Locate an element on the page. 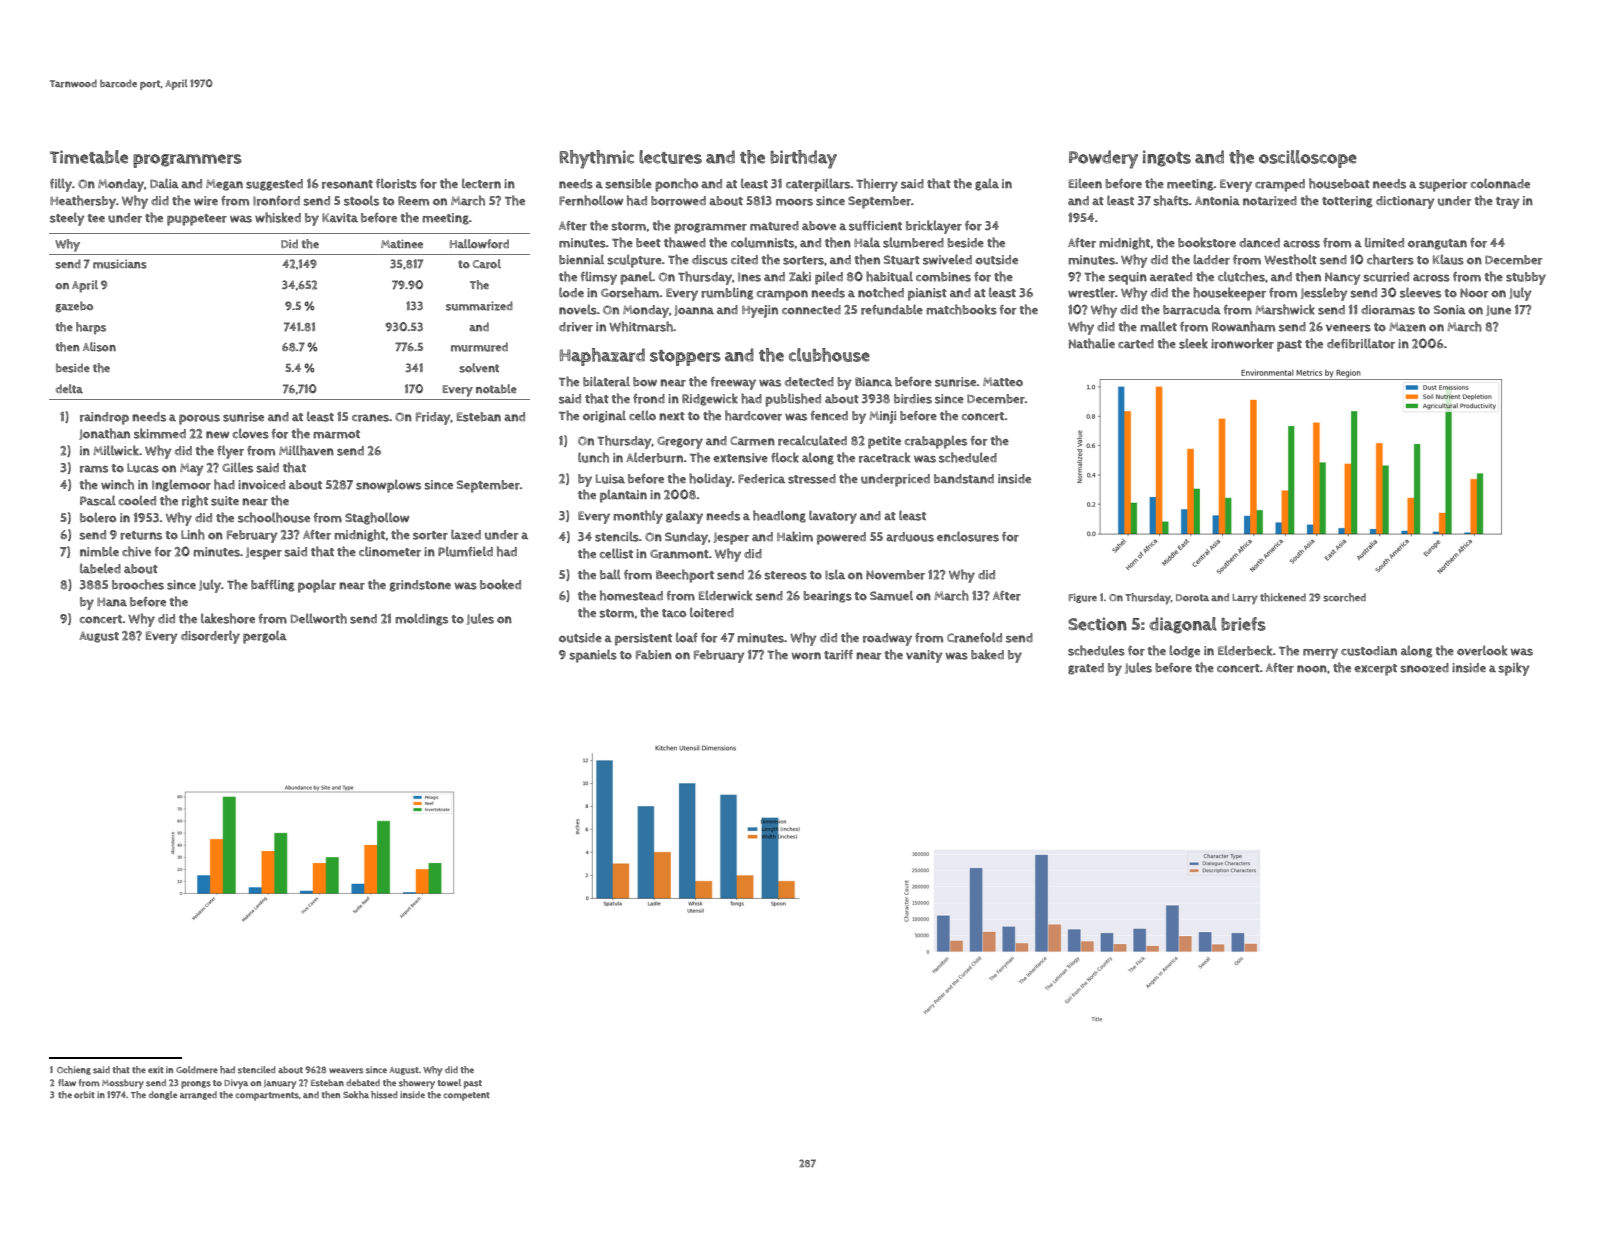  winch is located at coordinates (117, 484).
